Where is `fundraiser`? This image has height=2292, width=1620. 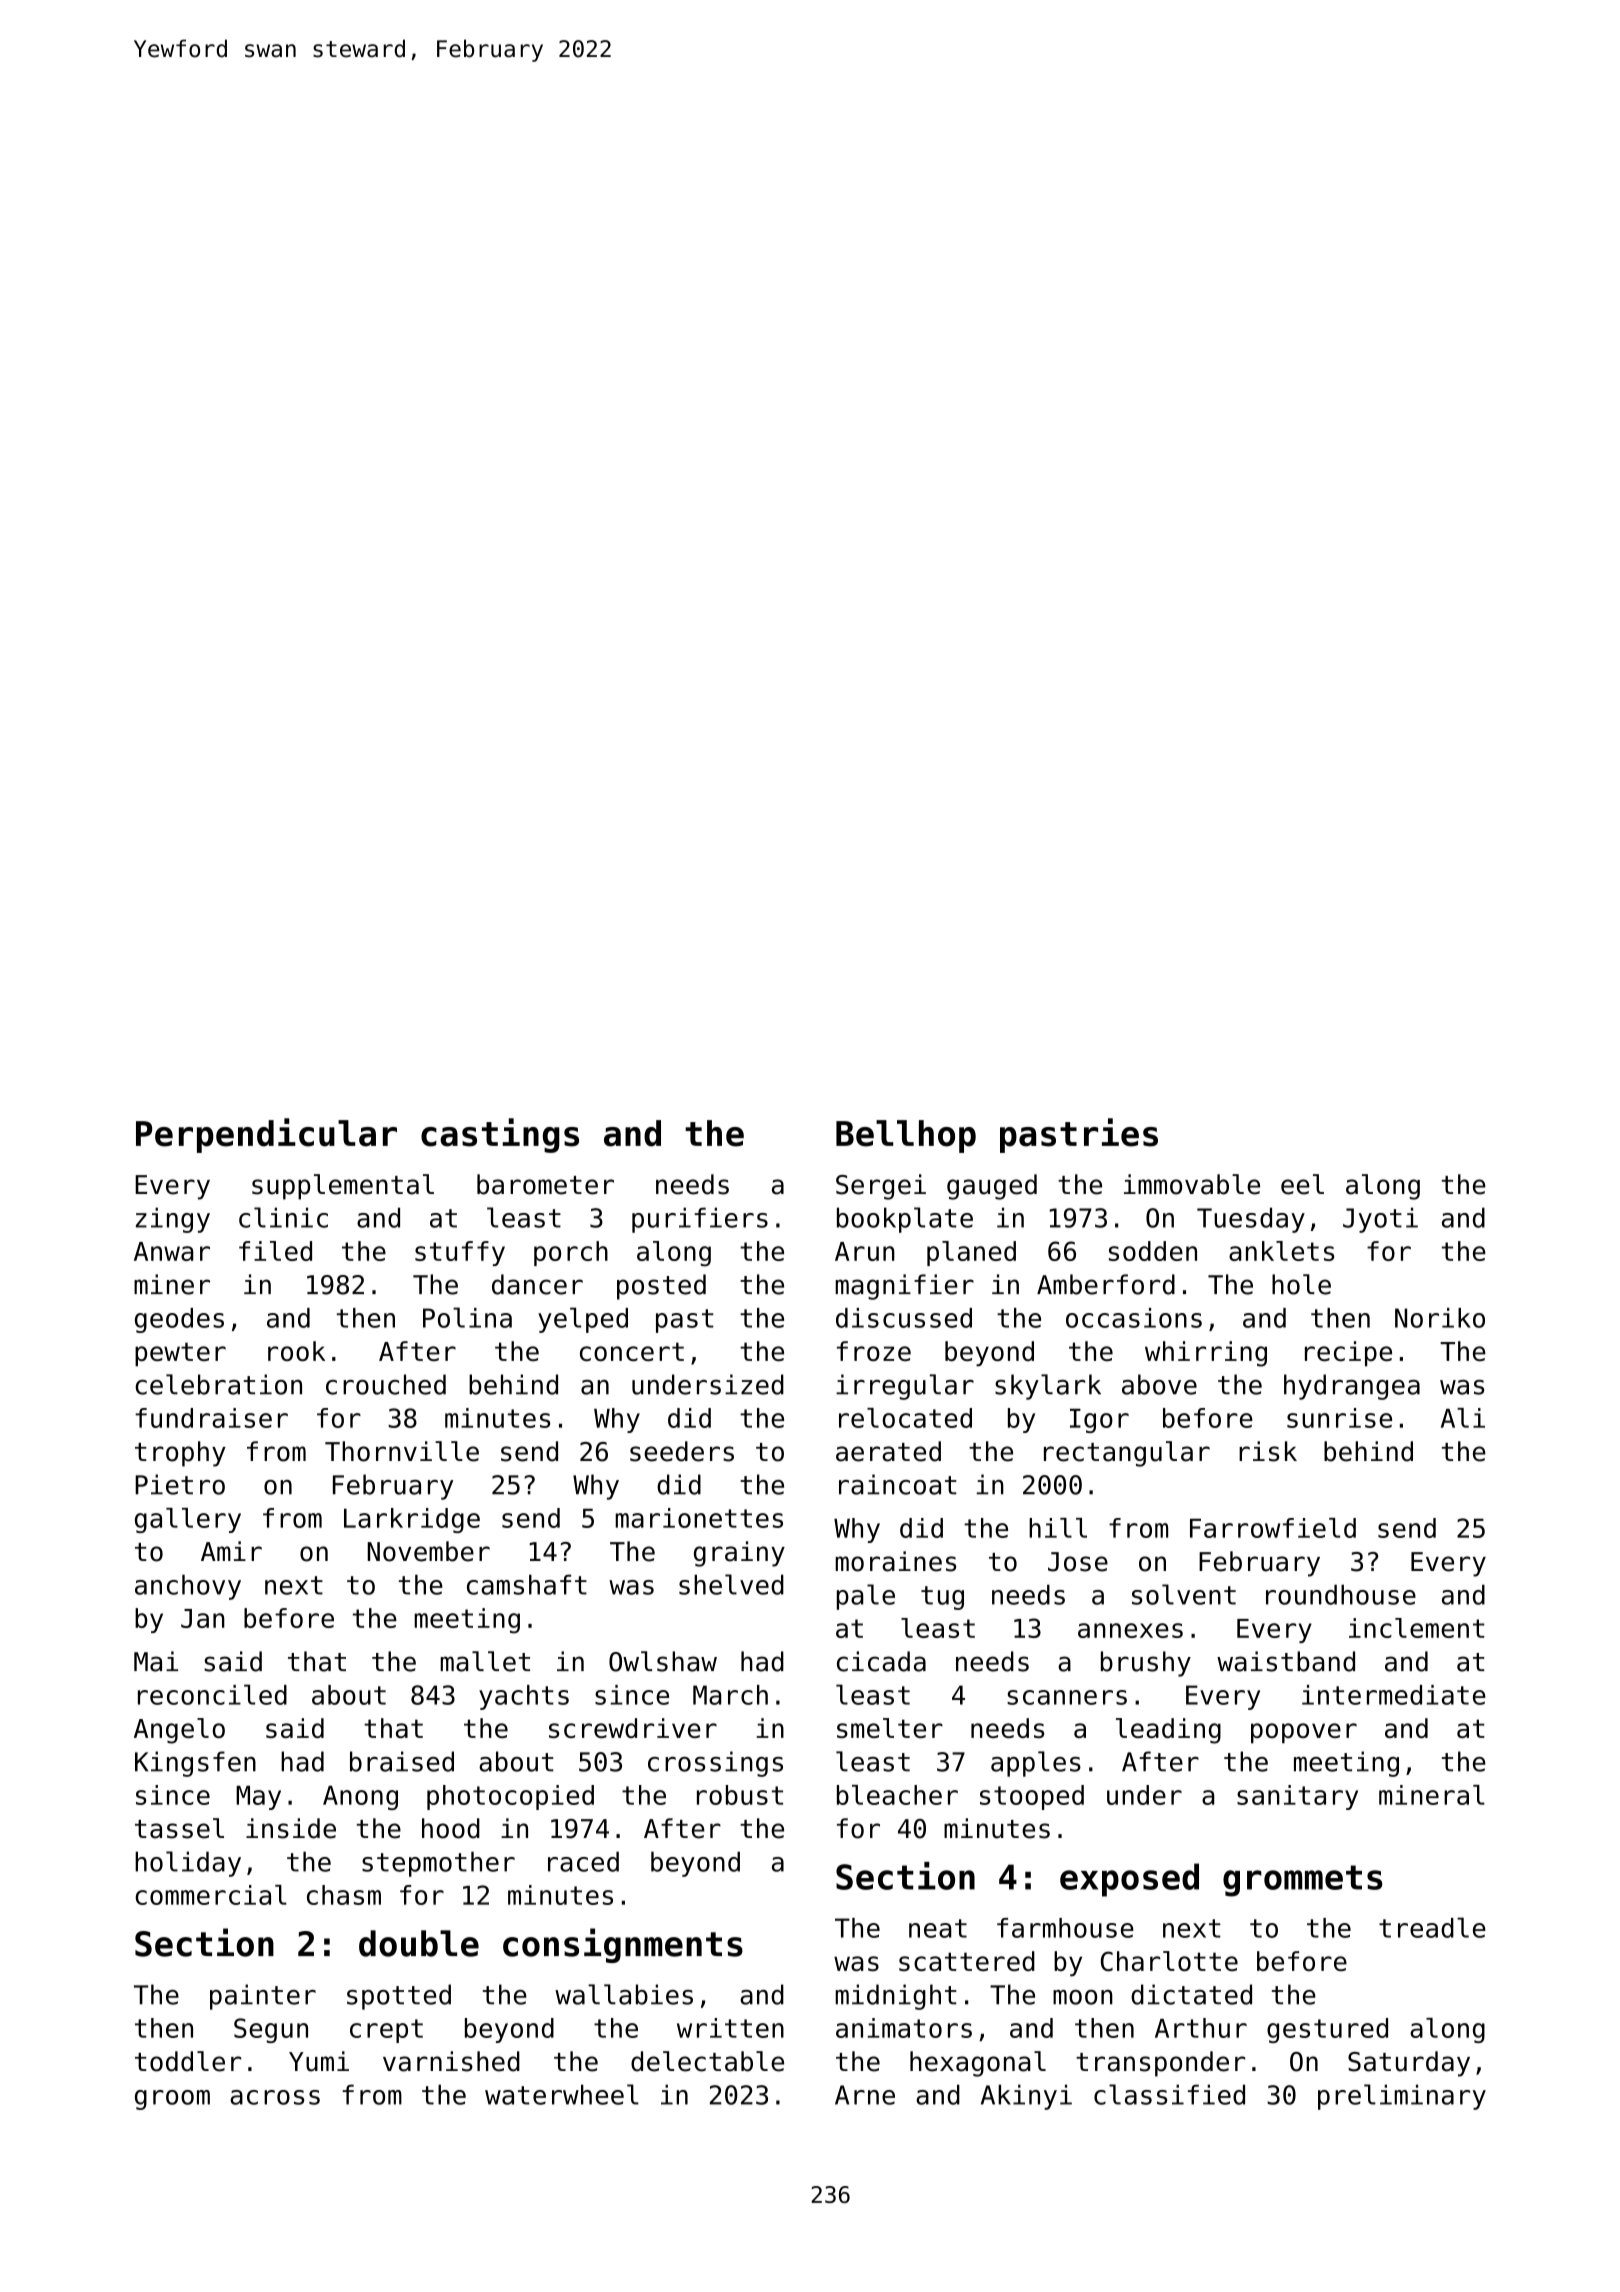
fundraiser is located at coordinates (211, 1418).
